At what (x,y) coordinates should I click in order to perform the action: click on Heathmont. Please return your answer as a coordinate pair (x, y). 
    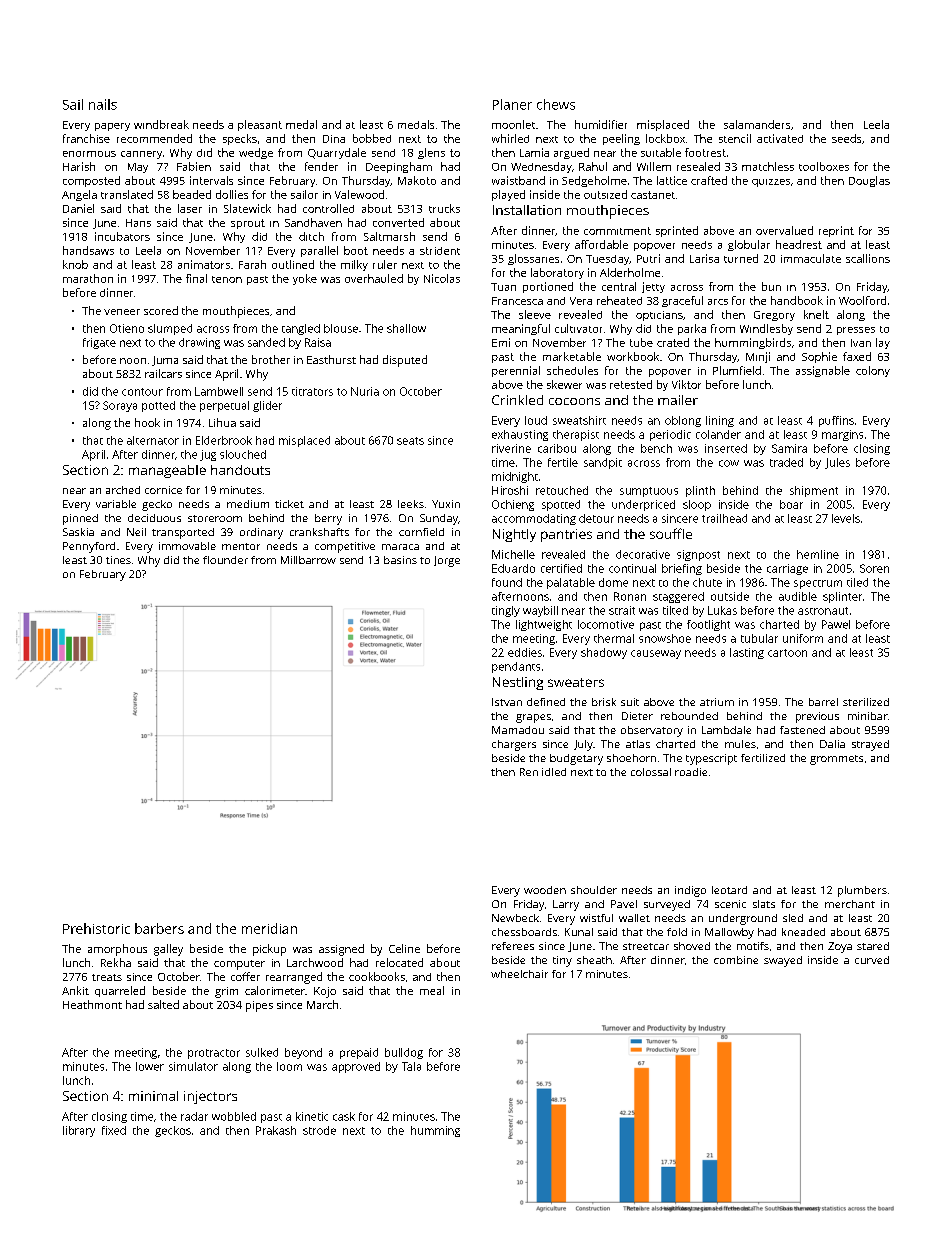
    Looking at the image, I should click on (92, 1004).
